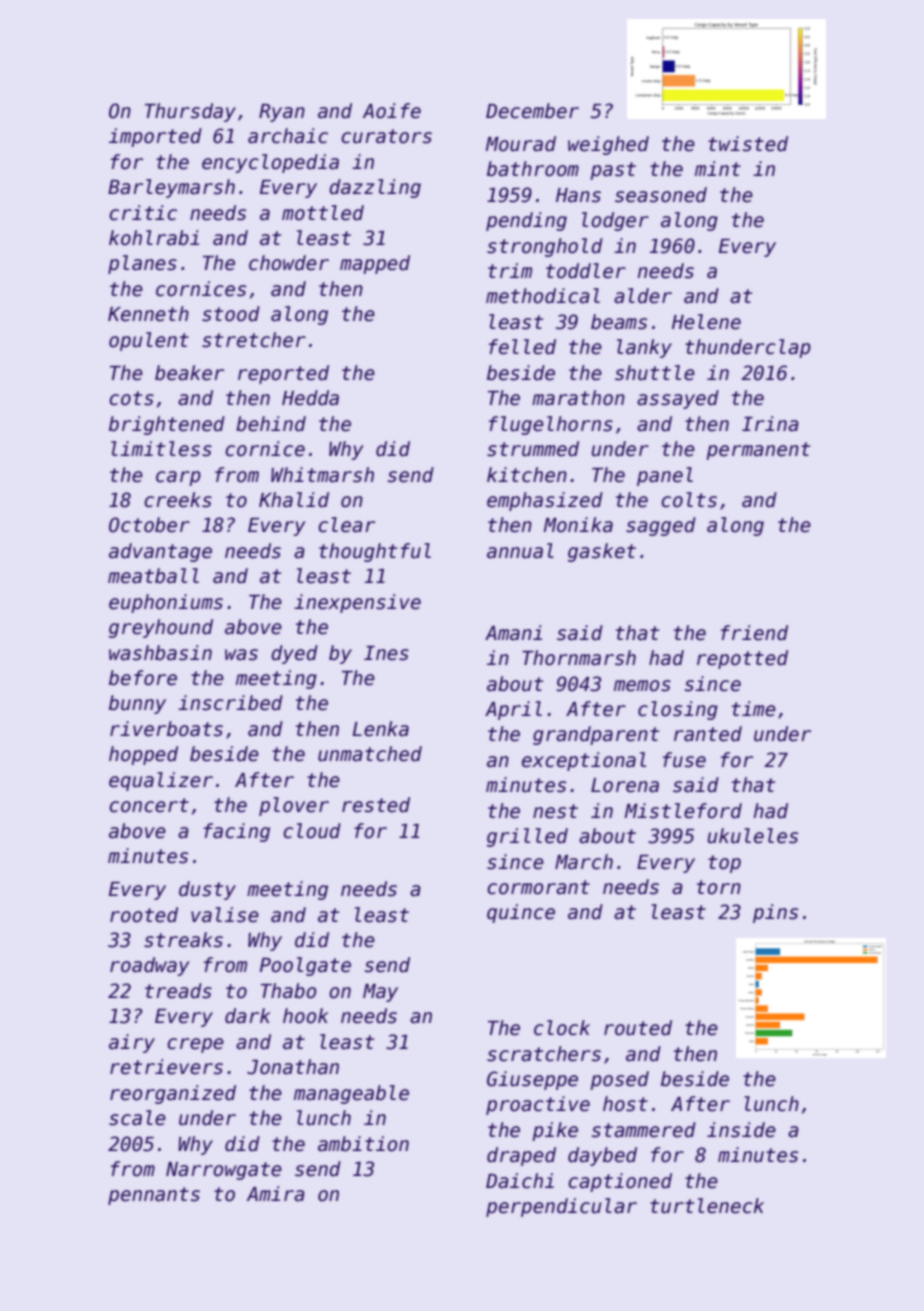 This document has height=1311, width=924. I want to click on perpendicular, so click(561, 1207).
